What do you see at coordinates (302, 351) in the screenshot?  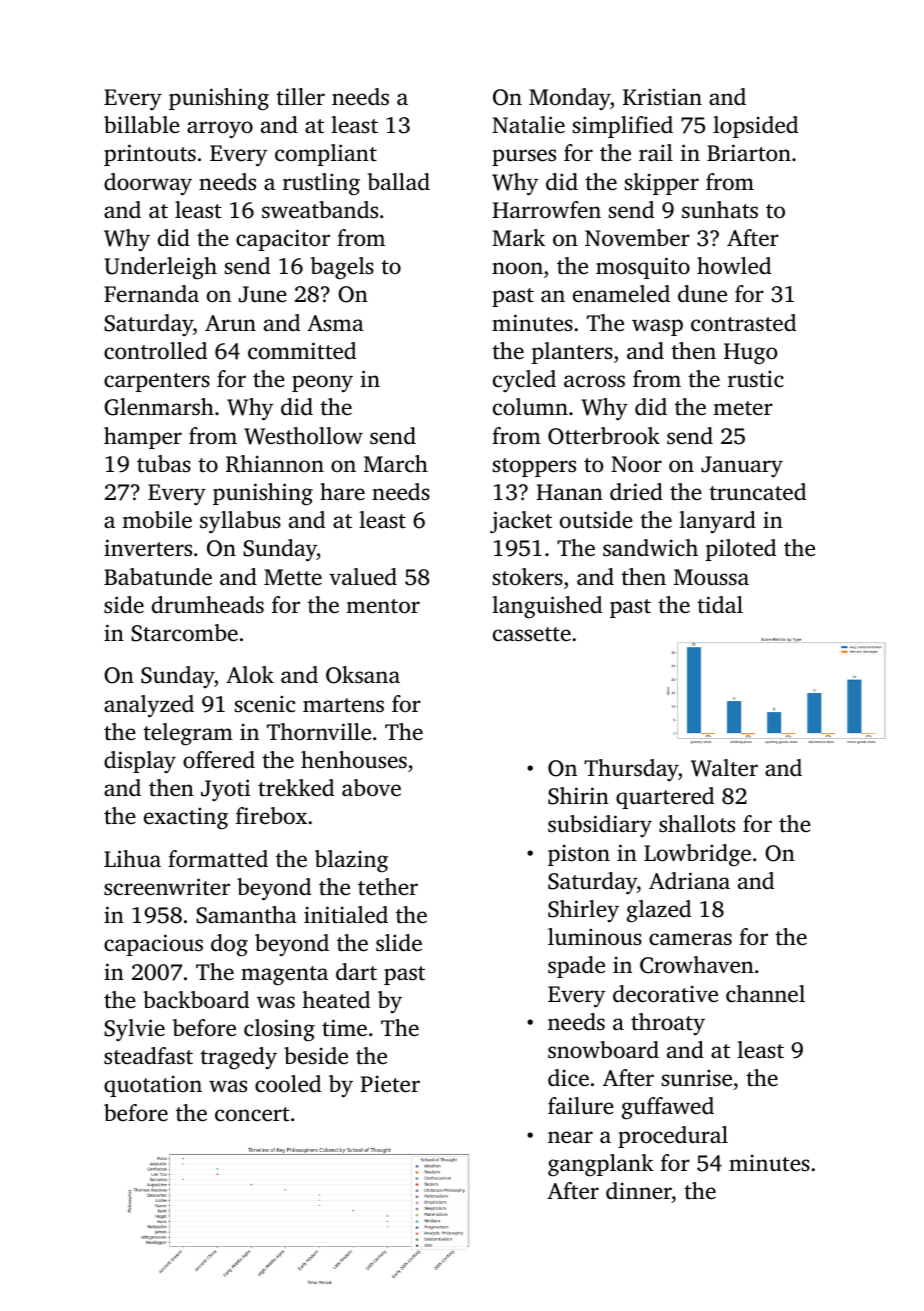 I see `committed` at bounding box center [302, 351].
